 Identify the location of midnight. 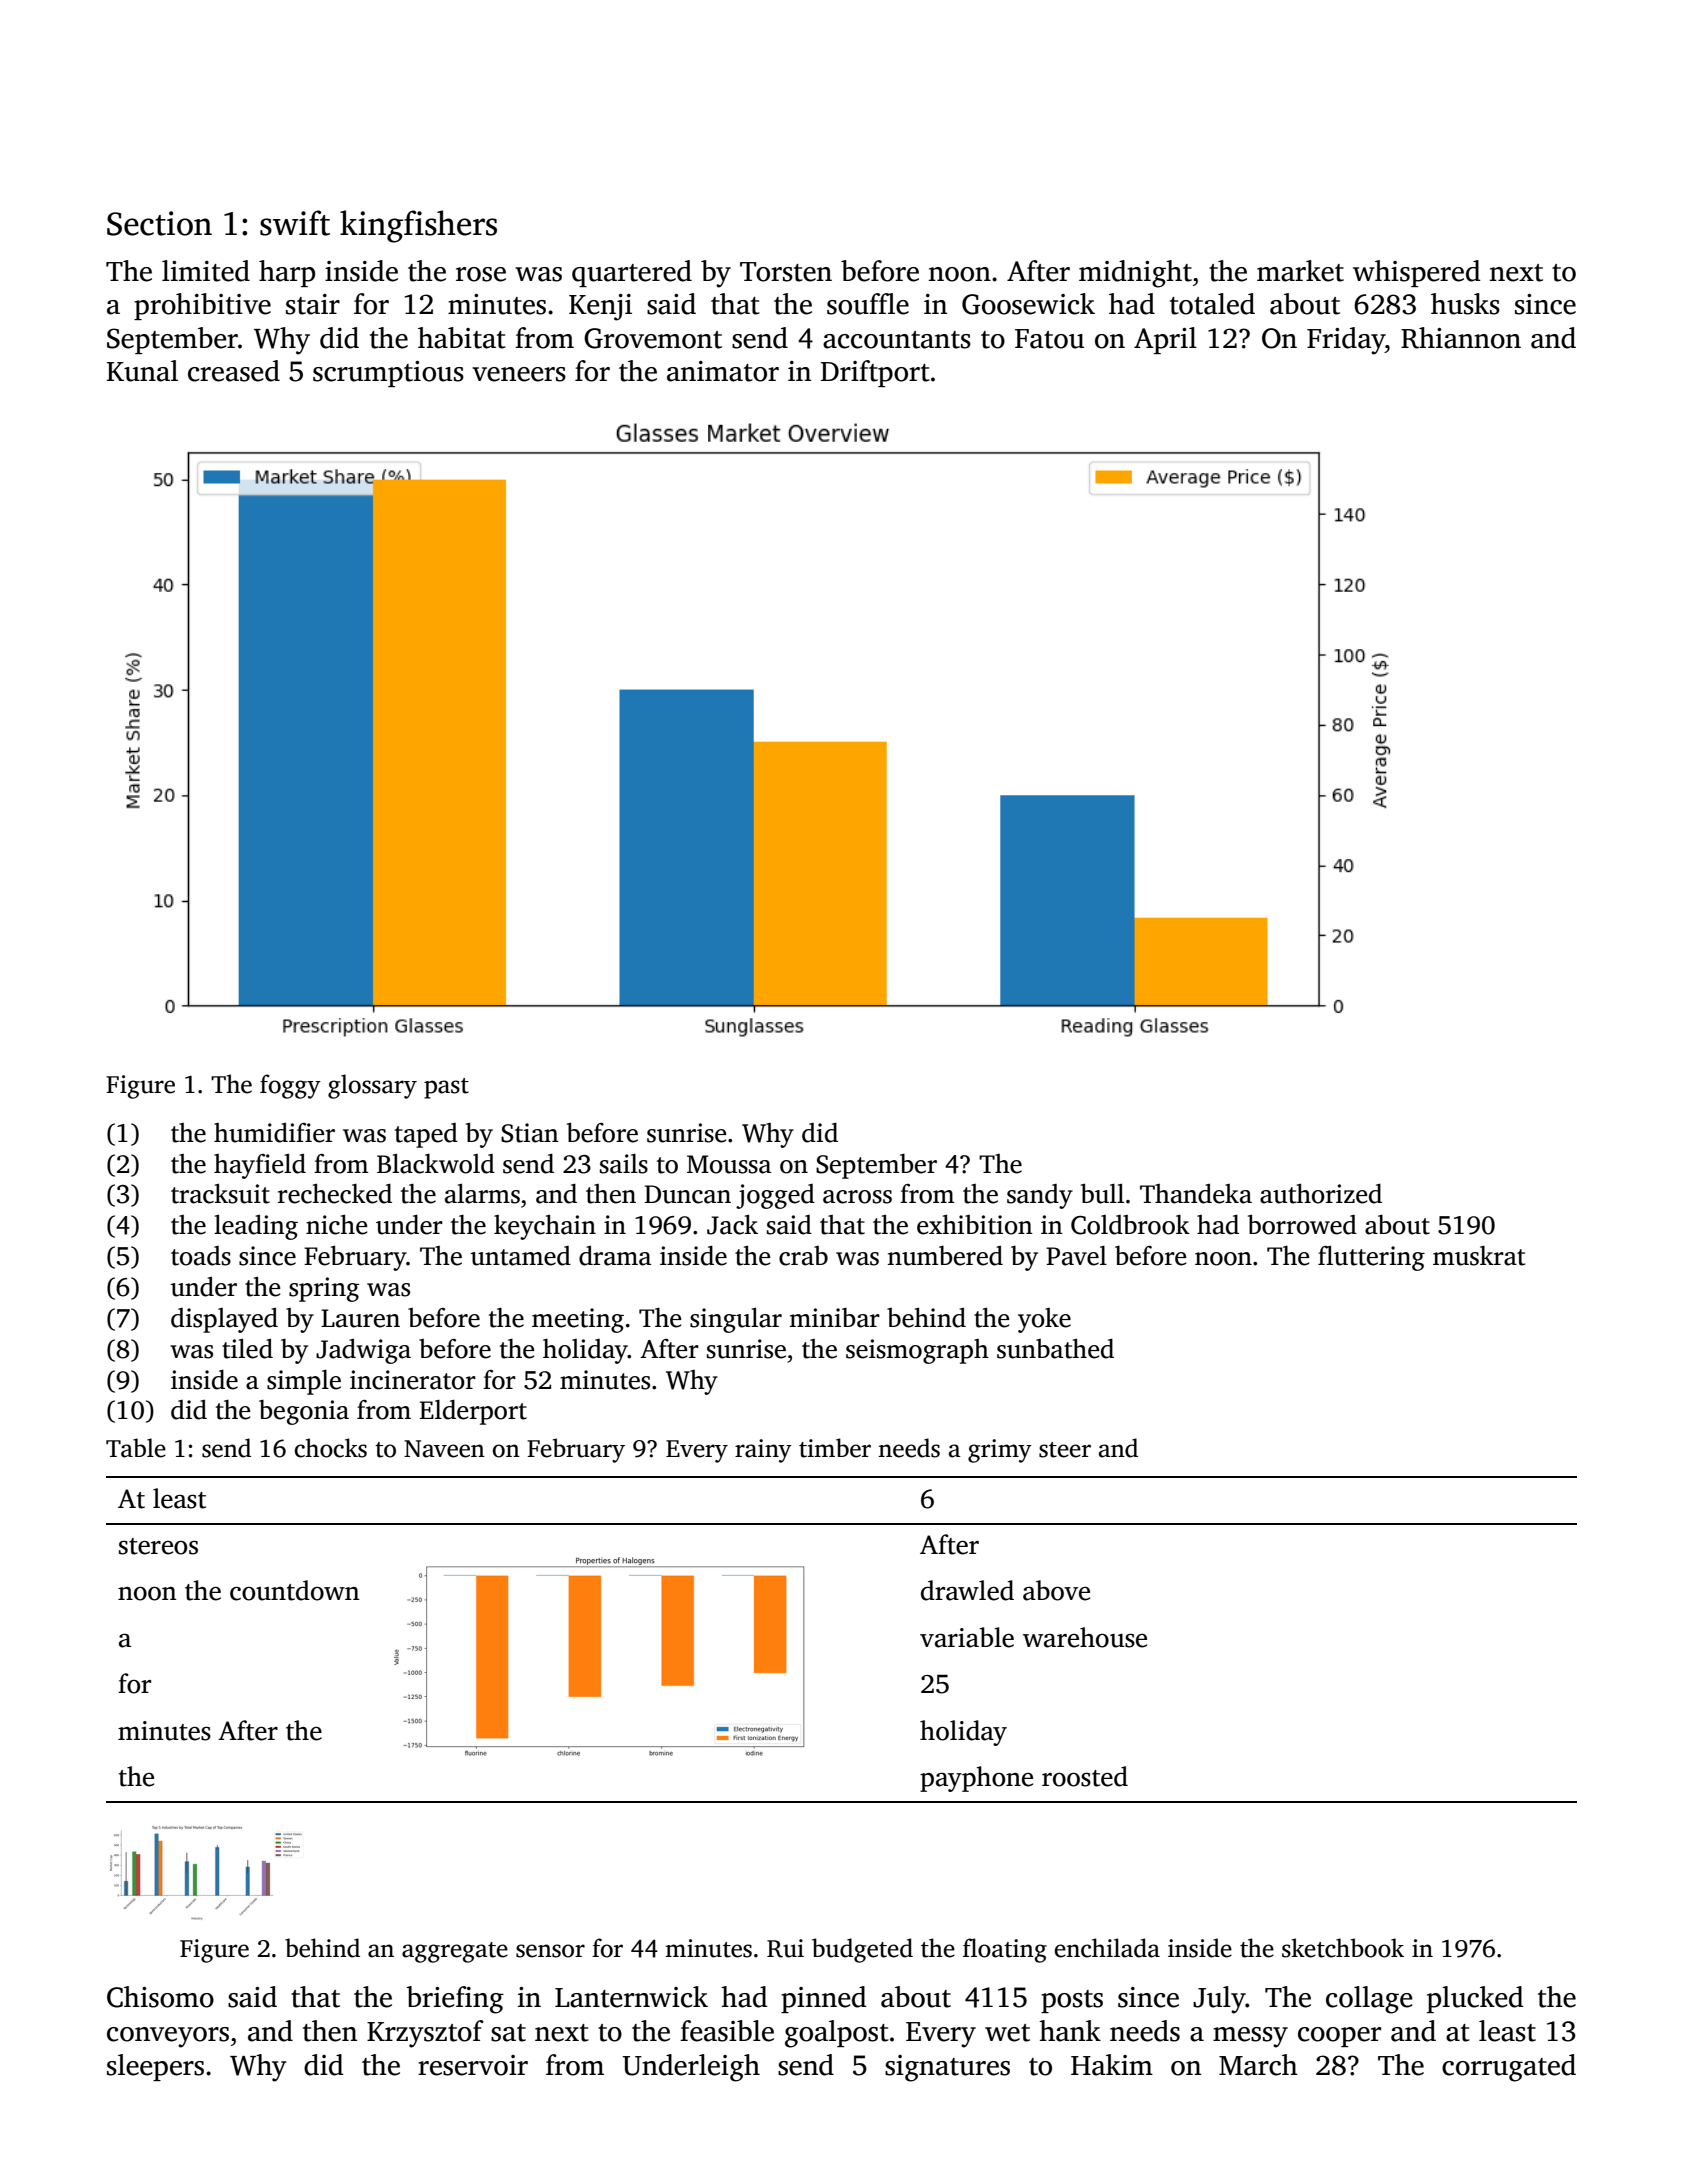
(1135, 274).
